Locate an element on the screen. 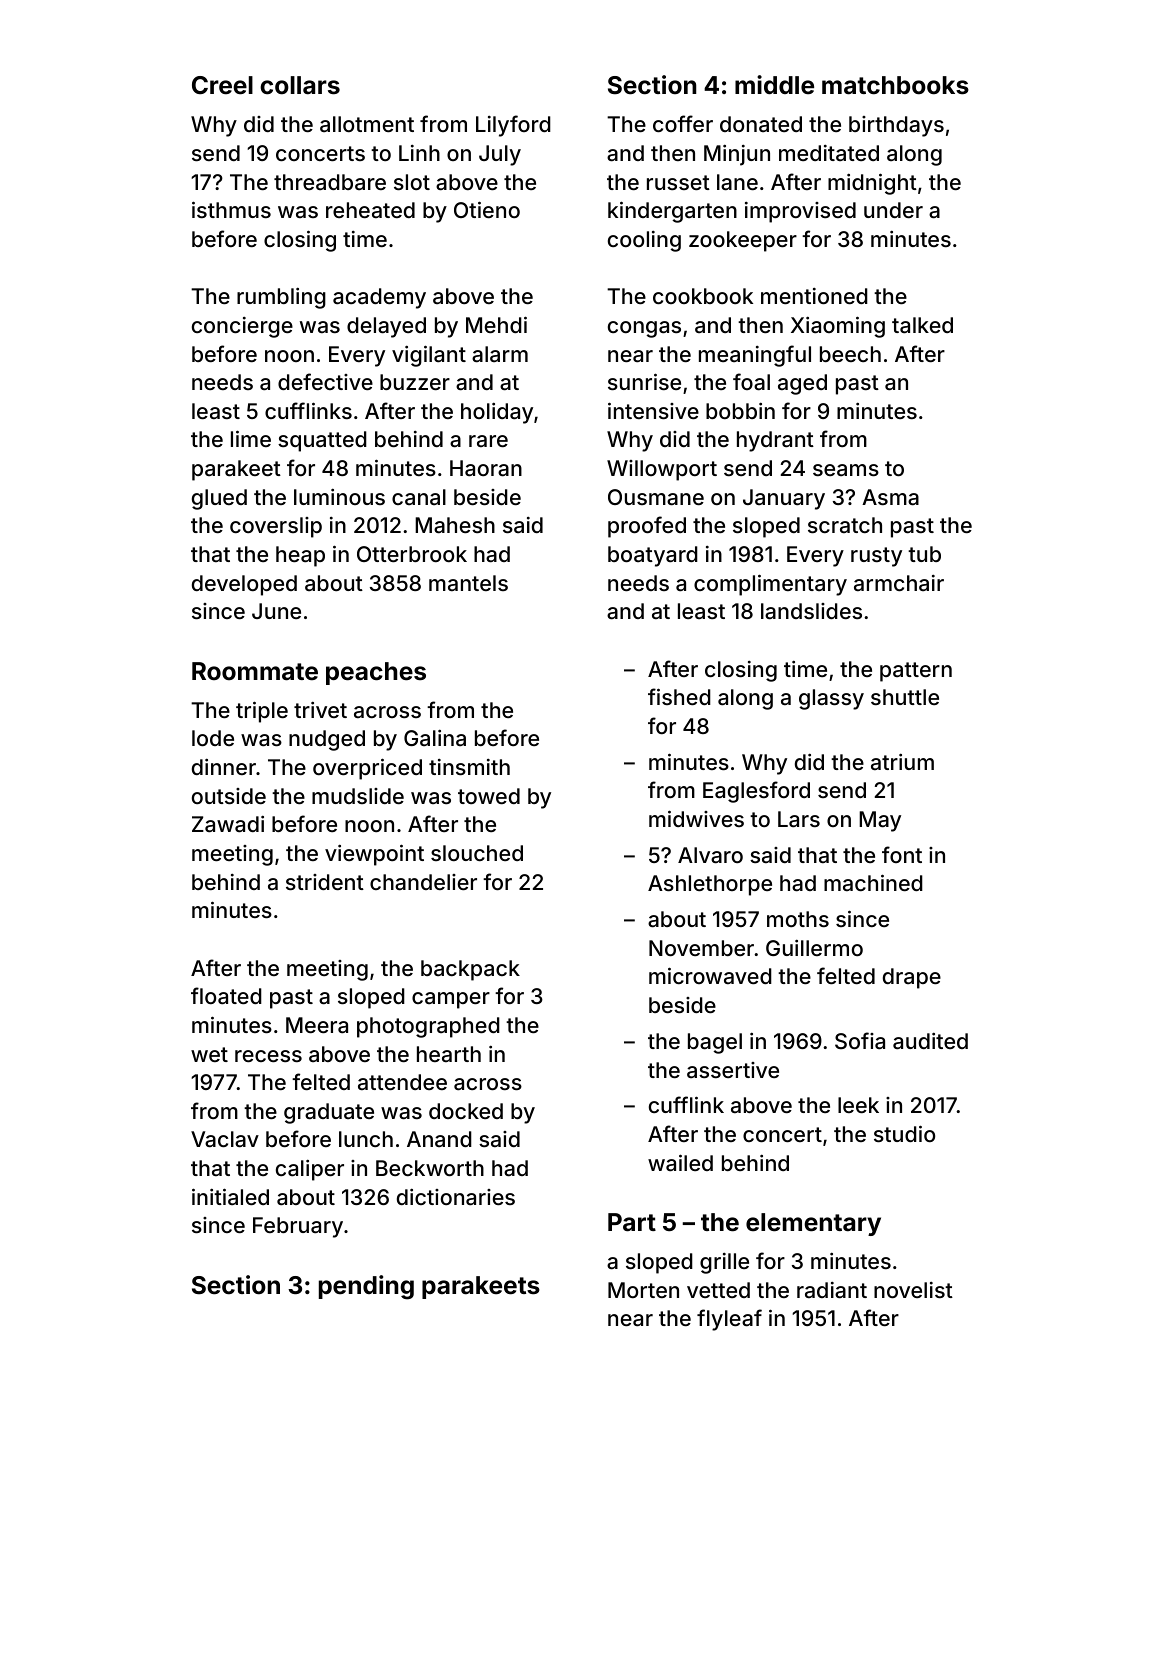 Image resolution: width=1165 pixels, height=1654 pixels. Otieno is located at coordinates (487, 209).
